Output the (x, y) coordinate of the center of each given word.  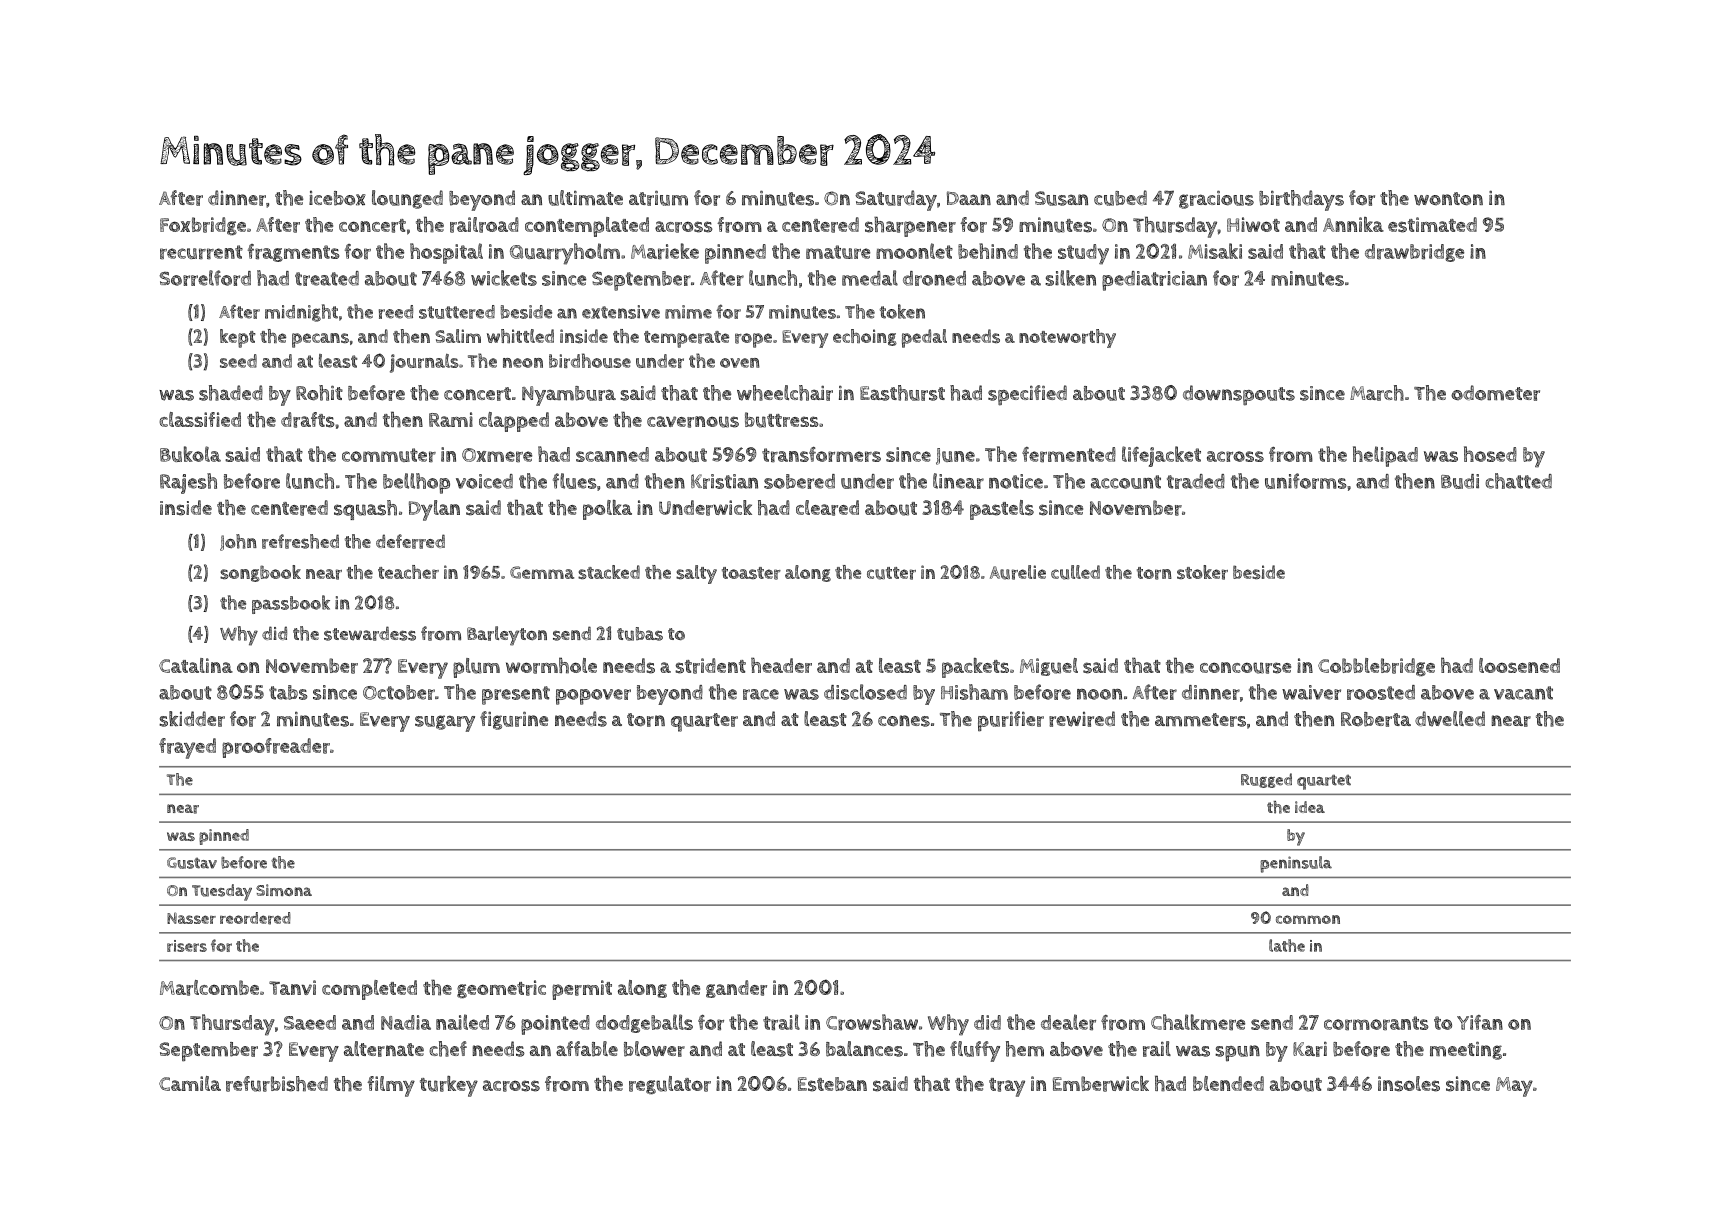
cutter (891, 573)
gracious (1216, 199)
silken (1070, 278)
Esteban (832, 1084)
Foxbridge (203, 226)
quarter (704, 722)
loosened (1519, 665)
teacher (408, 572)
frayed (187, 748)
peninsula (1296, 864)
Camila (190, 1083)
